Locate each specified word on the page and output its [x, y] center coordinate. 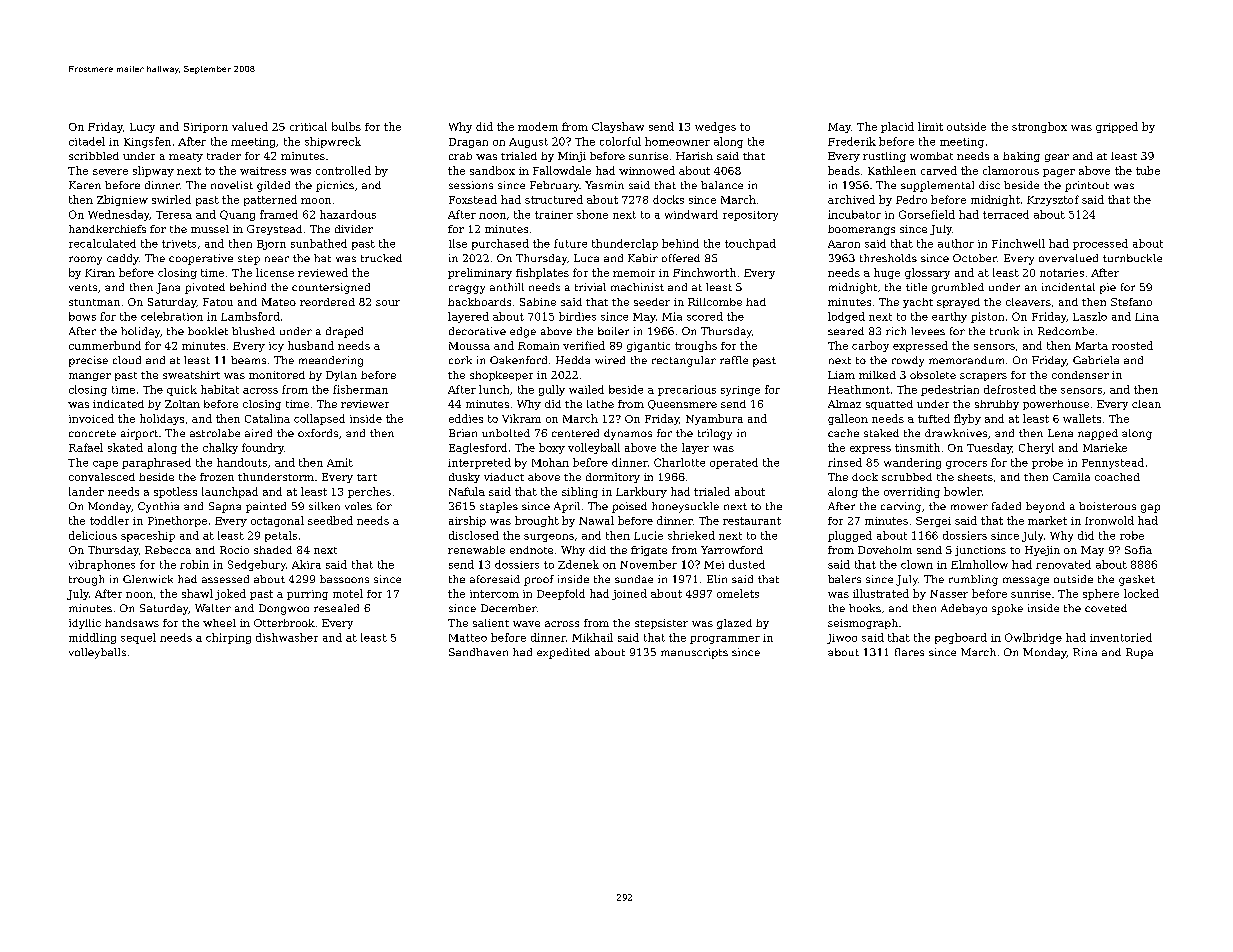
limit [930, 126]
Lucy [142, 128]
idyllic [85, 624]
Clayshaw [618, 127]
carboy [870, 346]
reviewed [323, 272]
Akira [306, 564]
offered [681, 258]
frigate [649, 551]
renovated [1063, 564]
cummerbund [105, 345]
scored [705, 316]
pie [1108, 288]
